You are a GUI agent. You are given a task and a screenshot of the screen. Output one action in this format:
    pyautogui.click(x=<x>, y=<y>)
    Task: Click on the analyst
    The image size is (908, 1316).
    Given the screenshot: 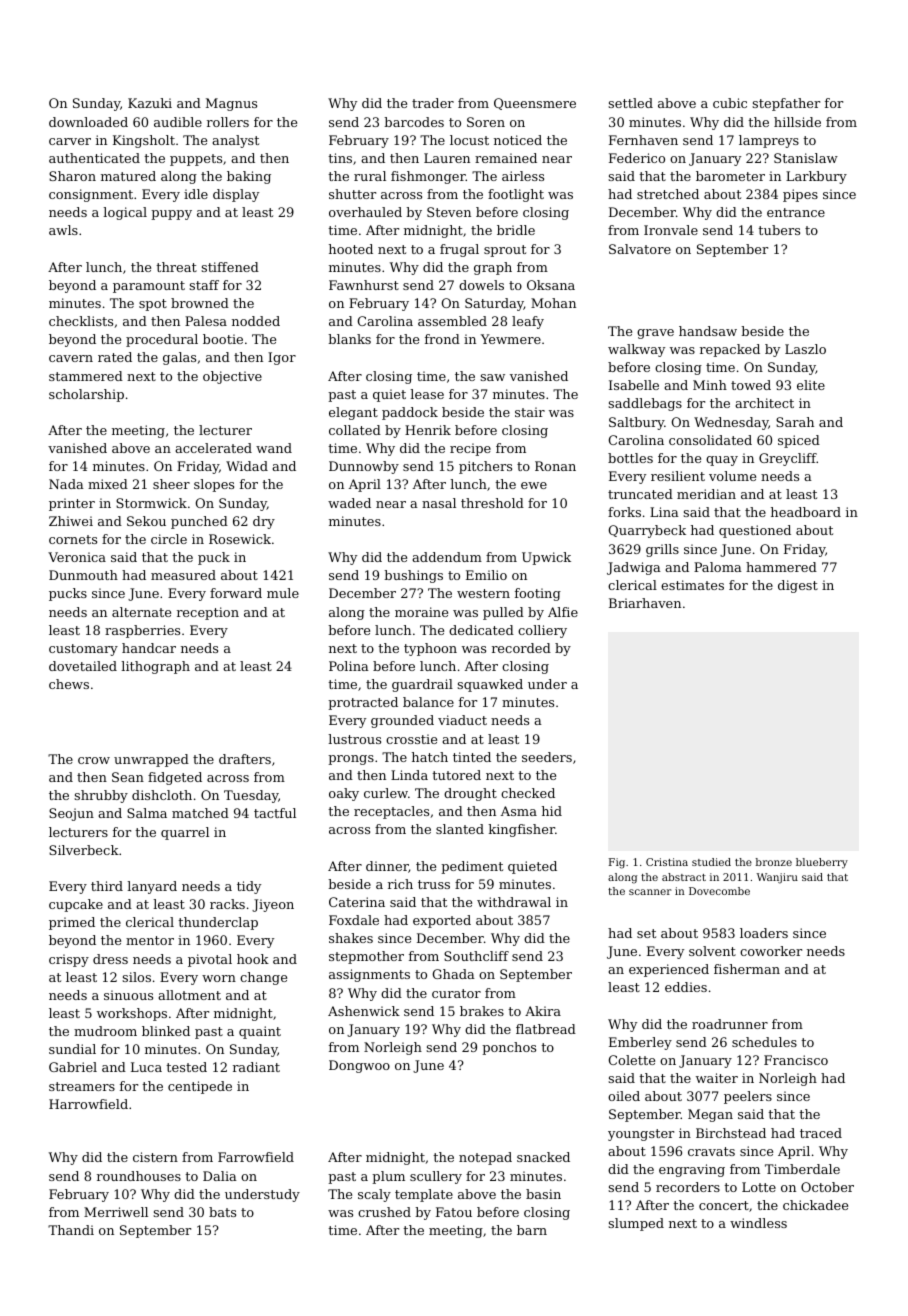 What is the action you would take?
    pyautogui.click(x=235, y=141)
